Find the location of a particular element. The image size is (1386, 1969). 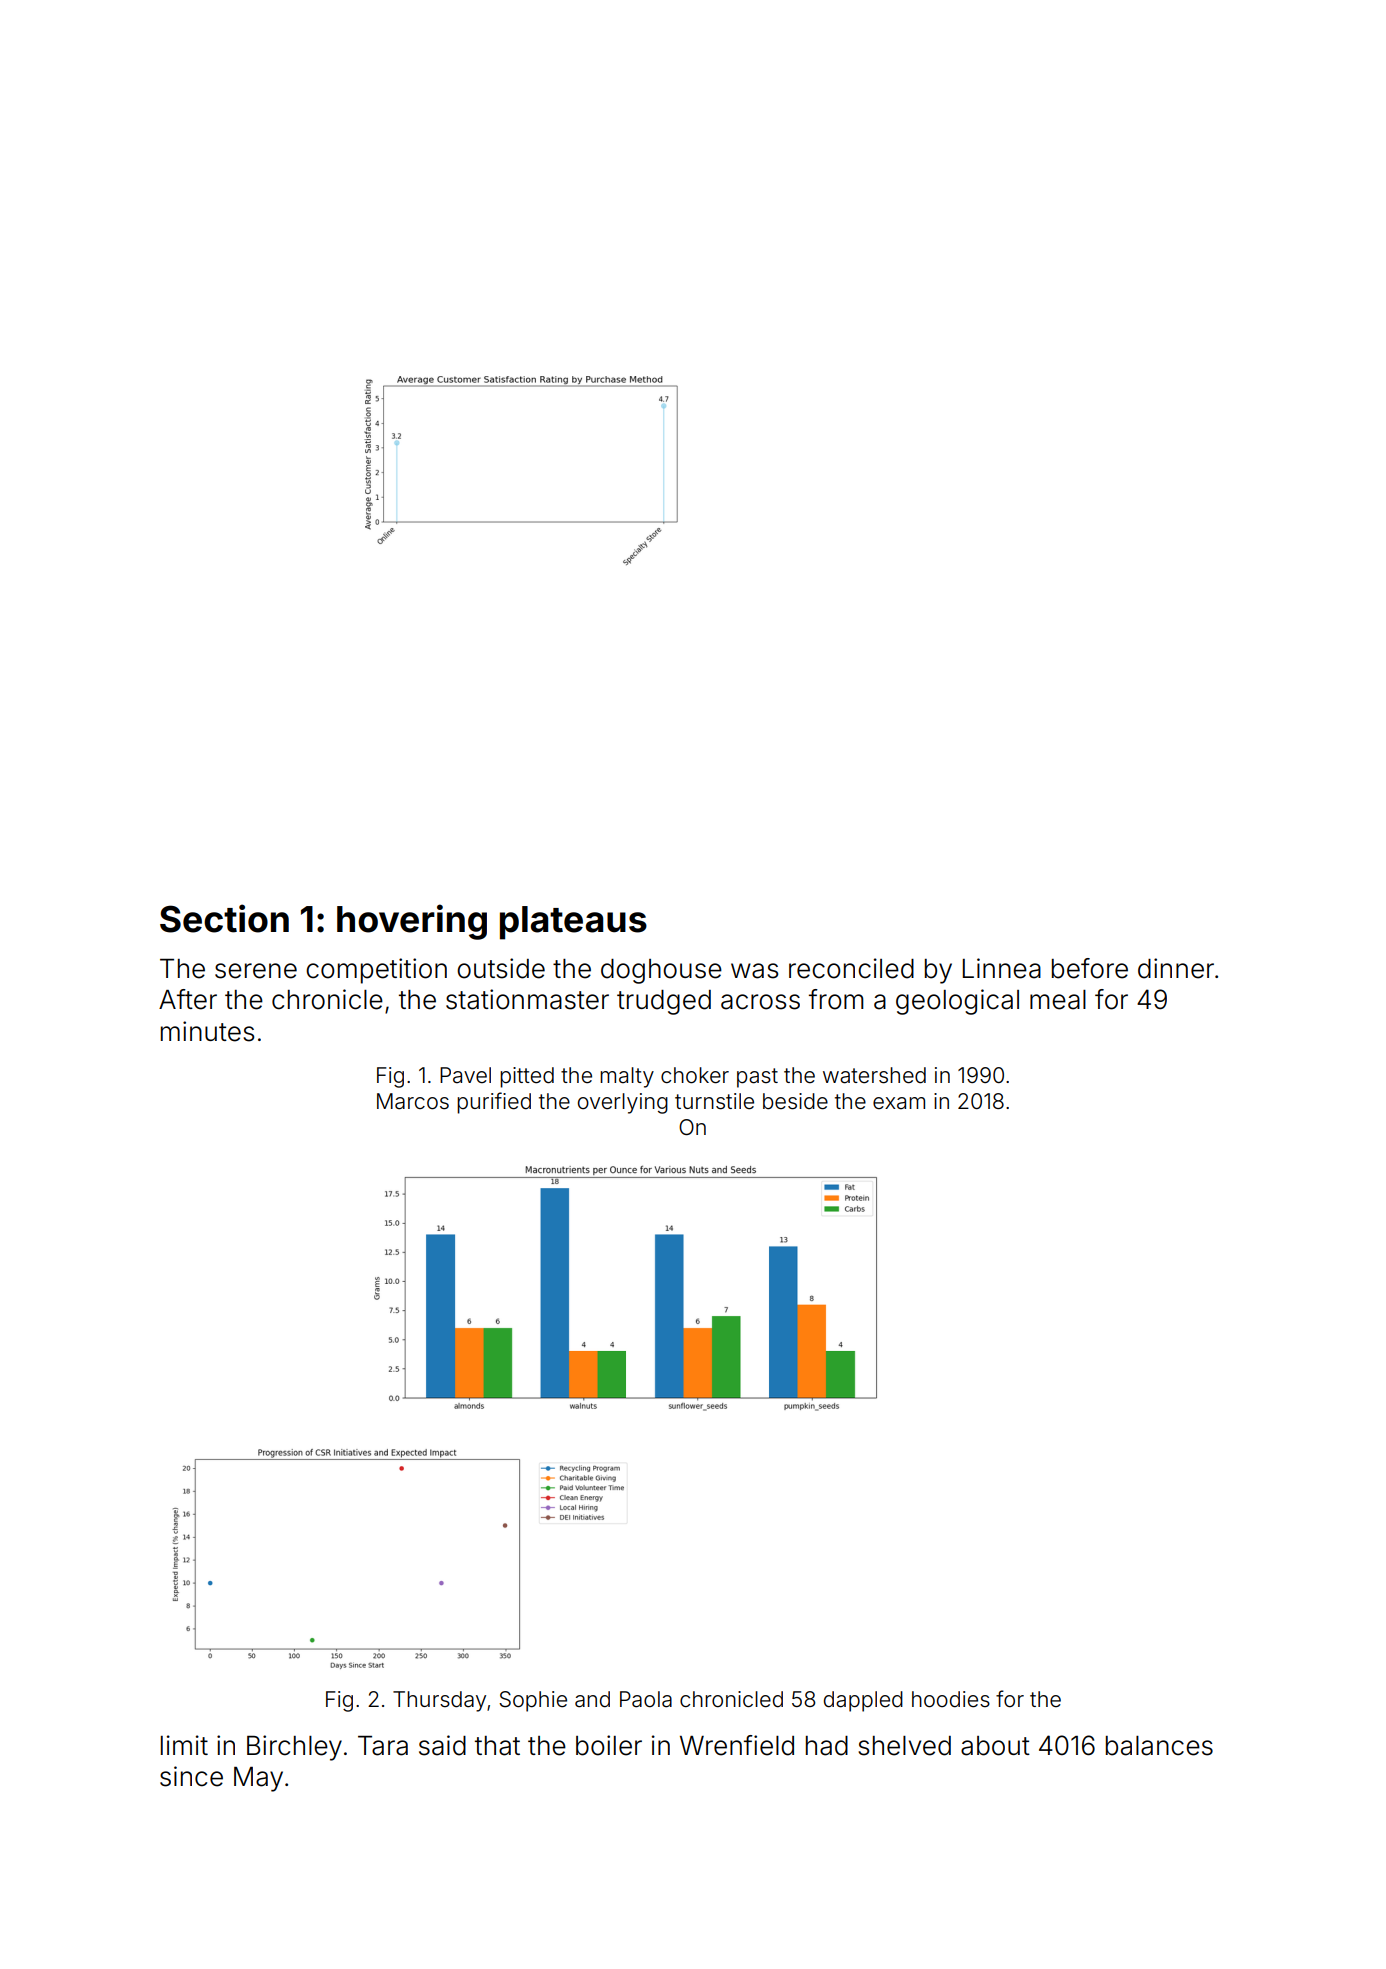

malty is located at coordinates (627, 1077).
